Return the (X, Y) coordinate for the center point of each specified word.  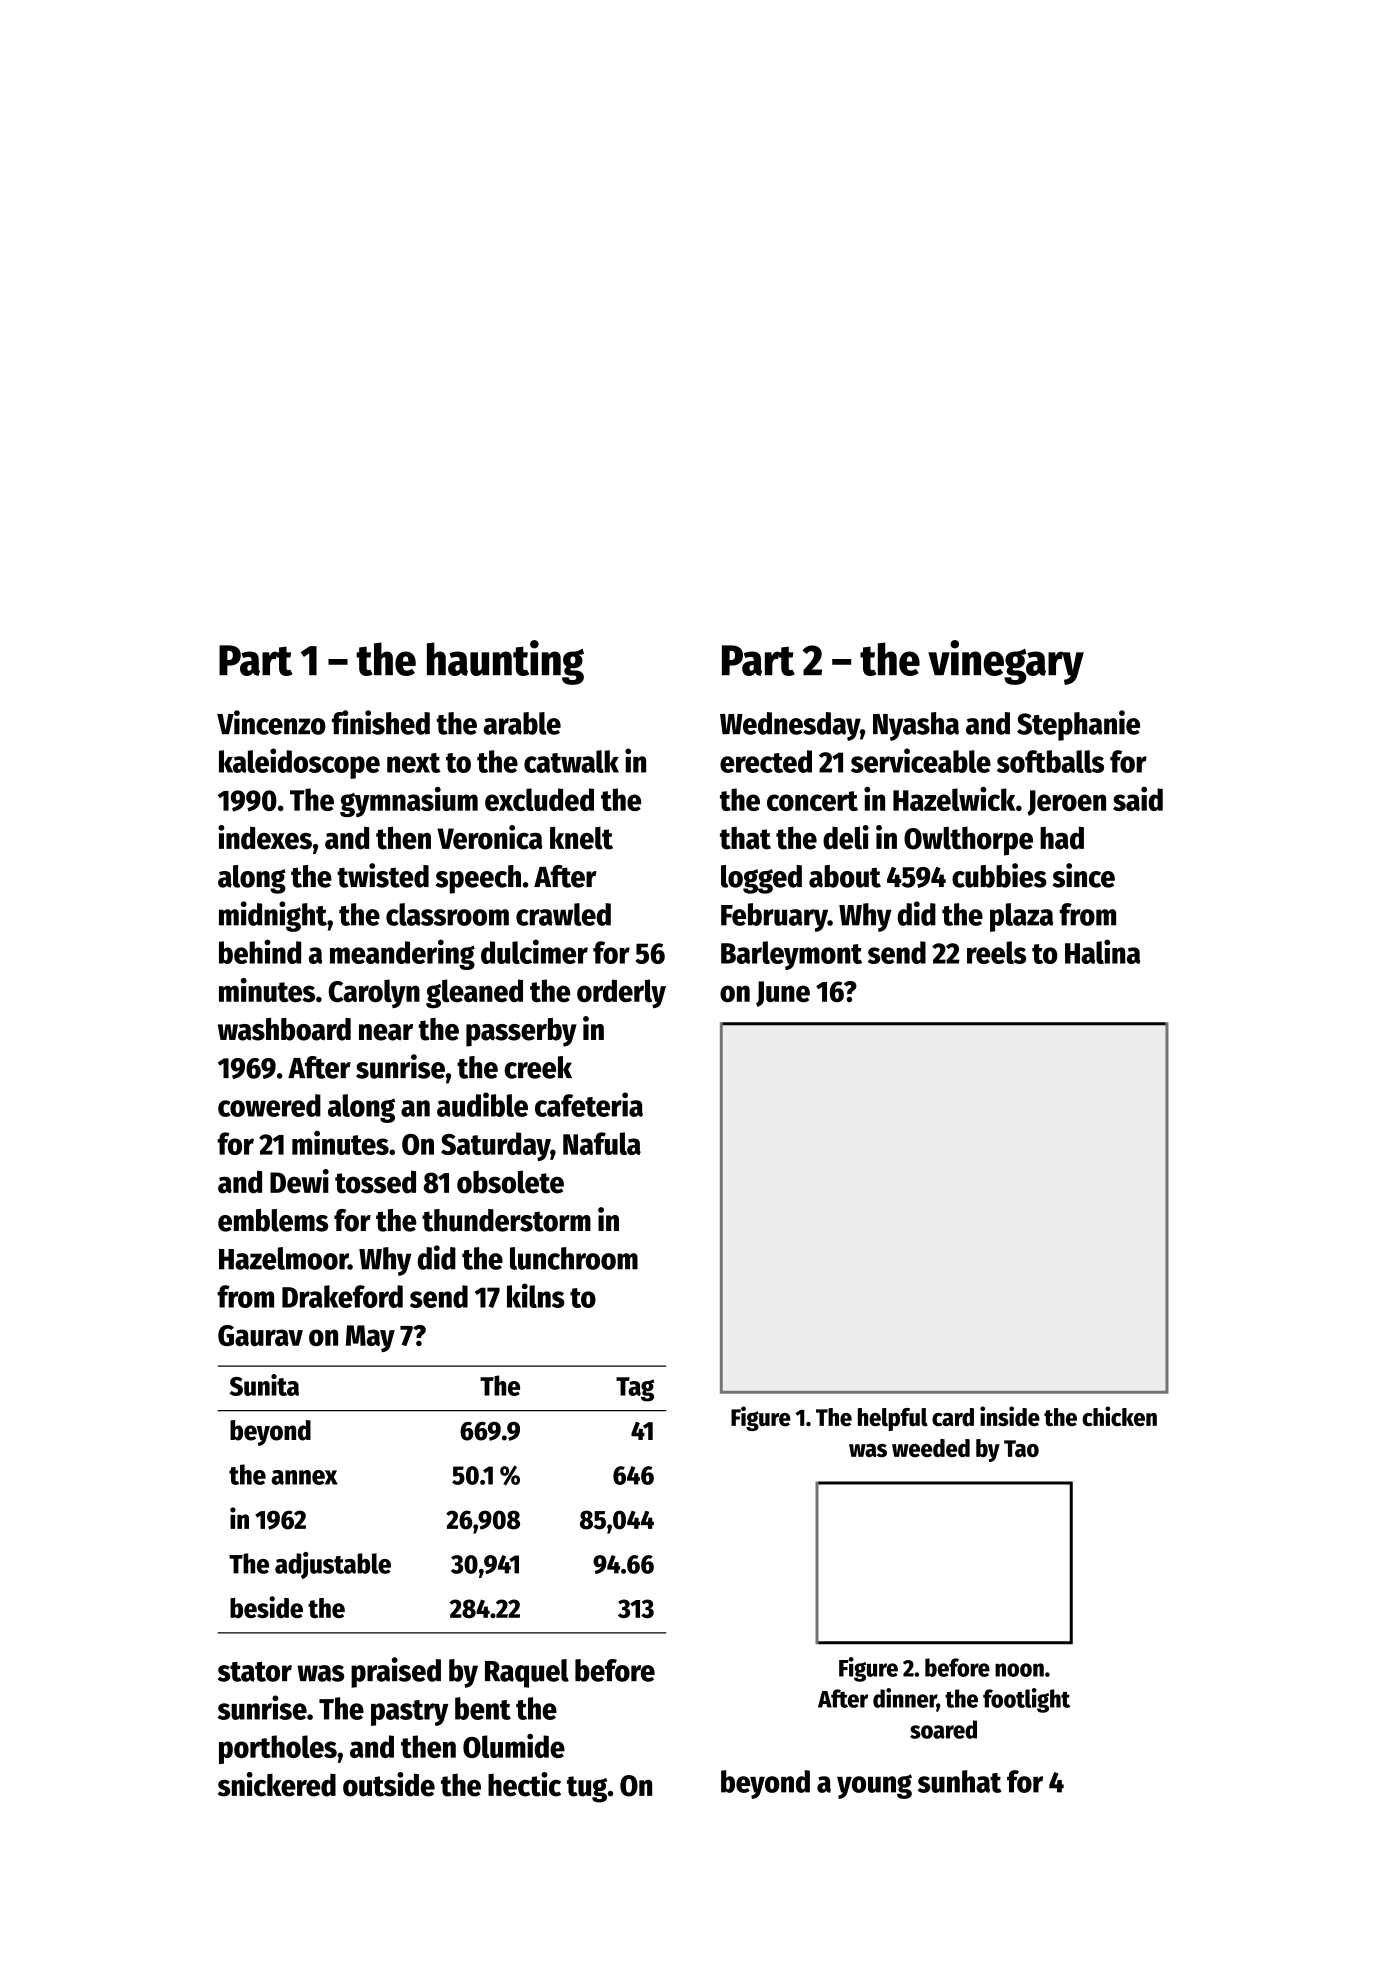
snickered (277, 1784)
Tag (635, 1389)
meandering (402, 954)
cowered (269, 1105)
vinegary (1006, 662)
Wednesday (790, 726)
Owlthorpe (968, 841)
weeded (931, 1448)
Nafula (602, 1143)
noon (1019, 1670)
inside (1010, 1416)
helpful (893, 1419)
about (845, 876)
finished (381, 722)
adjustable (333, 1565)
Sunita (264, 1385)
